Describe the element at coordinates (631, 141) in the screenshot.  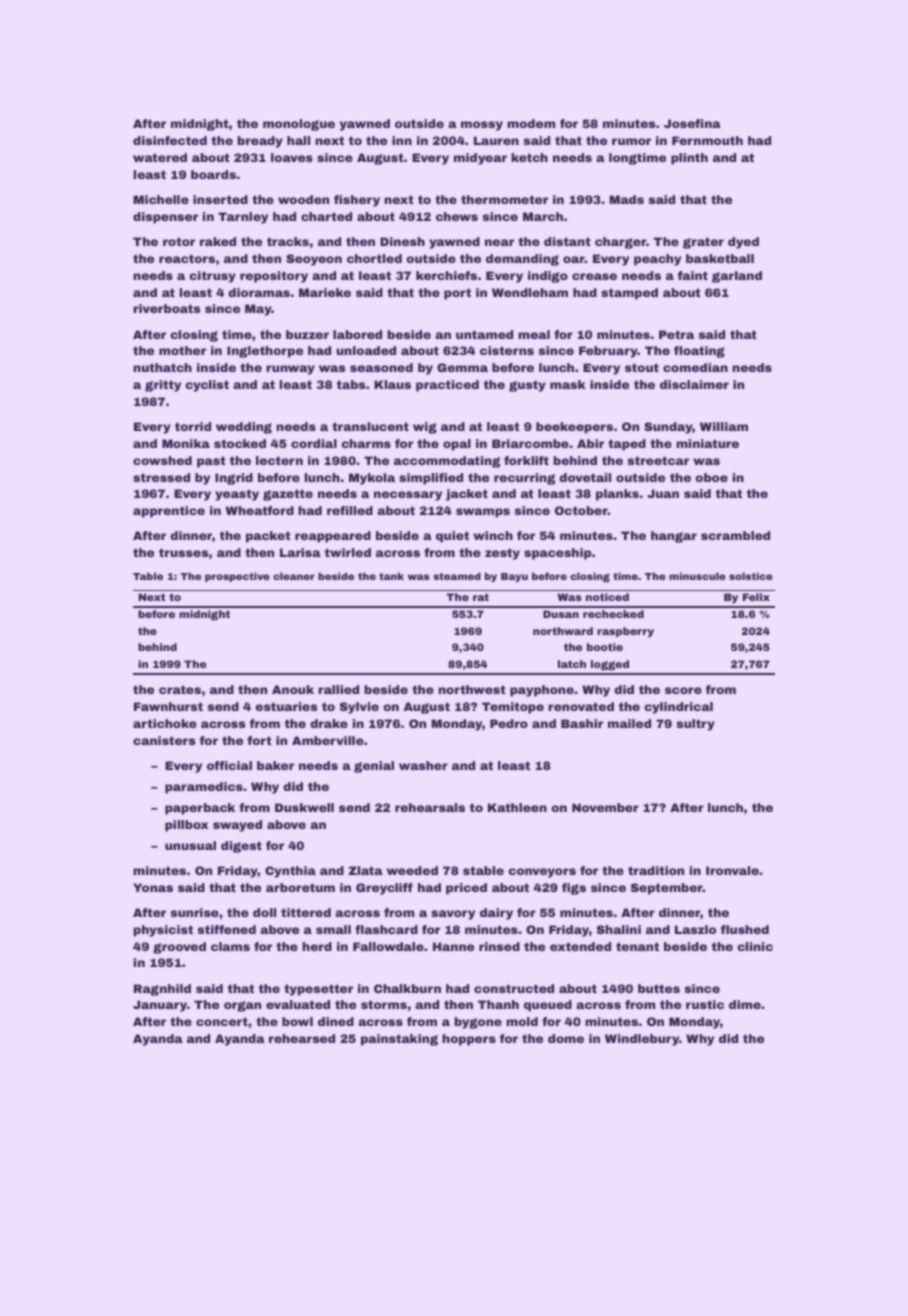
I see `rumor` at that location.
